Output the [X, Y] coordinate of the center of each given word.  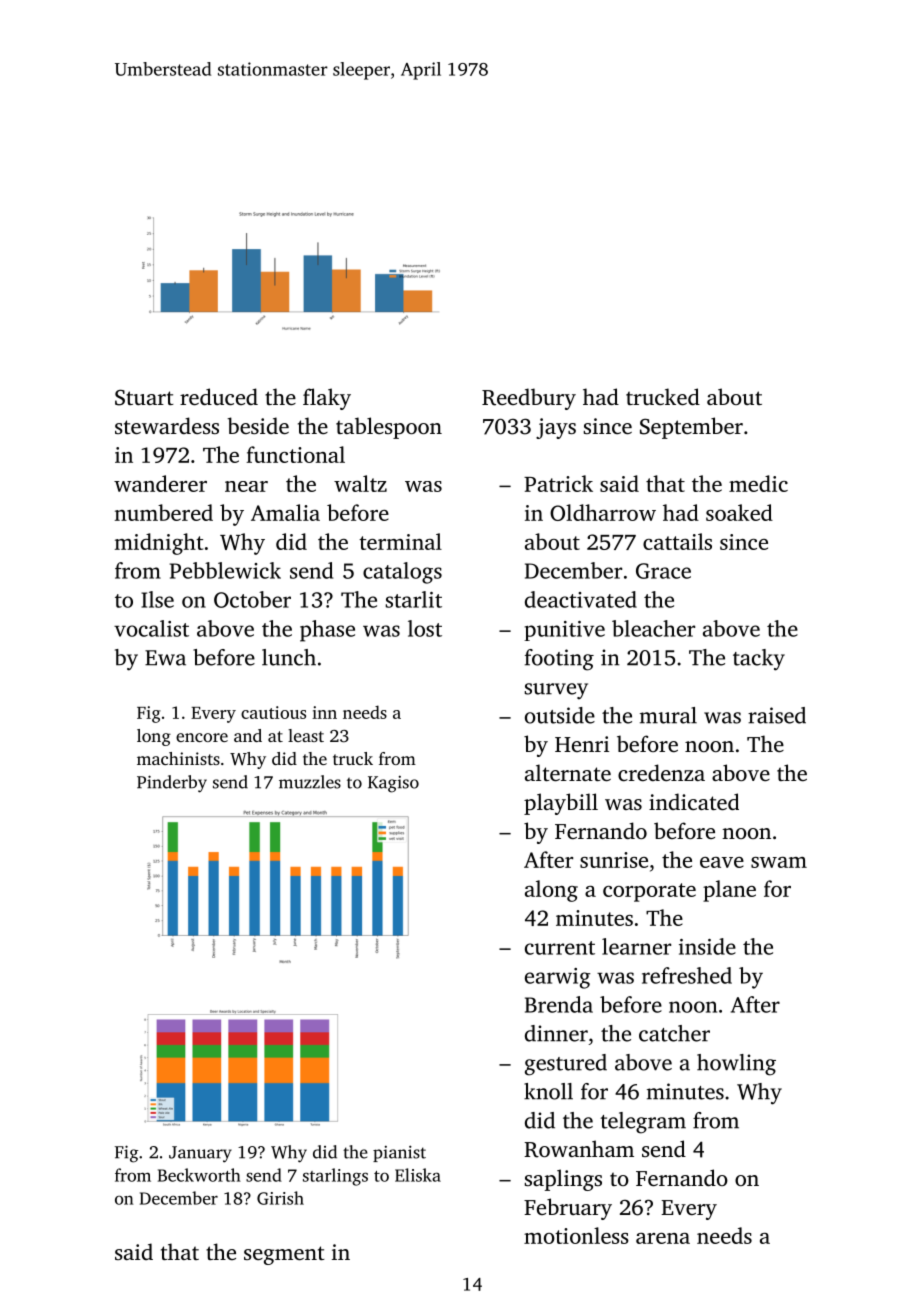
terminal [400, 541]
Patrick [558, 483]
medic [758, 483]
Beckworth [199, 1175]
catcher [674, 1033]
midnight [159, 544]
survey [556, 691]
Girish [280, 1198]
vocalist [151, 628]
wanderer [160, 483]
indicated [694, 801]
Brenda [559, 1004]
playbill [561, 804]
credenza [661, 772]
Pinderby [172, 784]
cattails [677, 541]
